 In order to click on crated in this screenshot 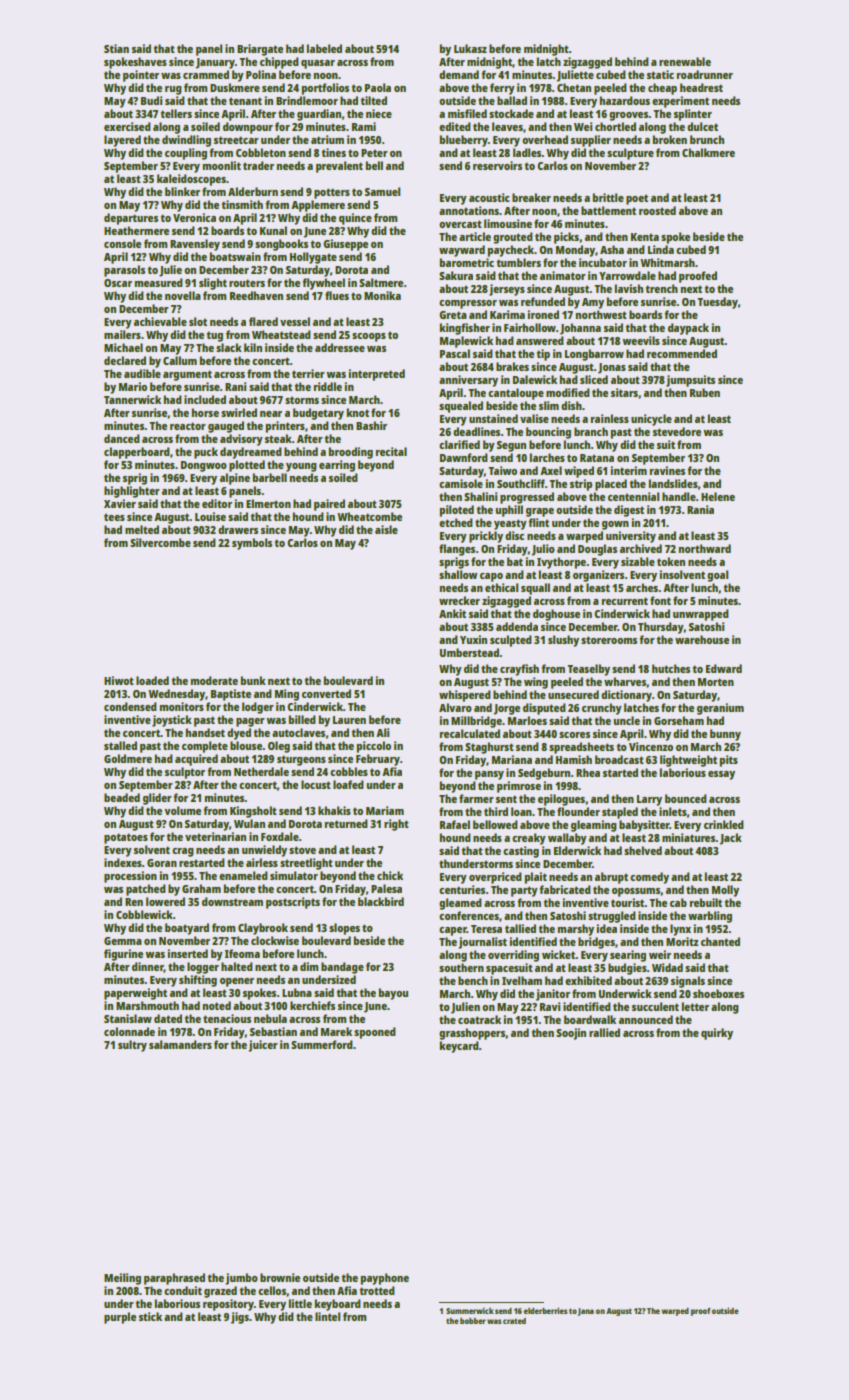, I will do `click(514, 1321)`.
